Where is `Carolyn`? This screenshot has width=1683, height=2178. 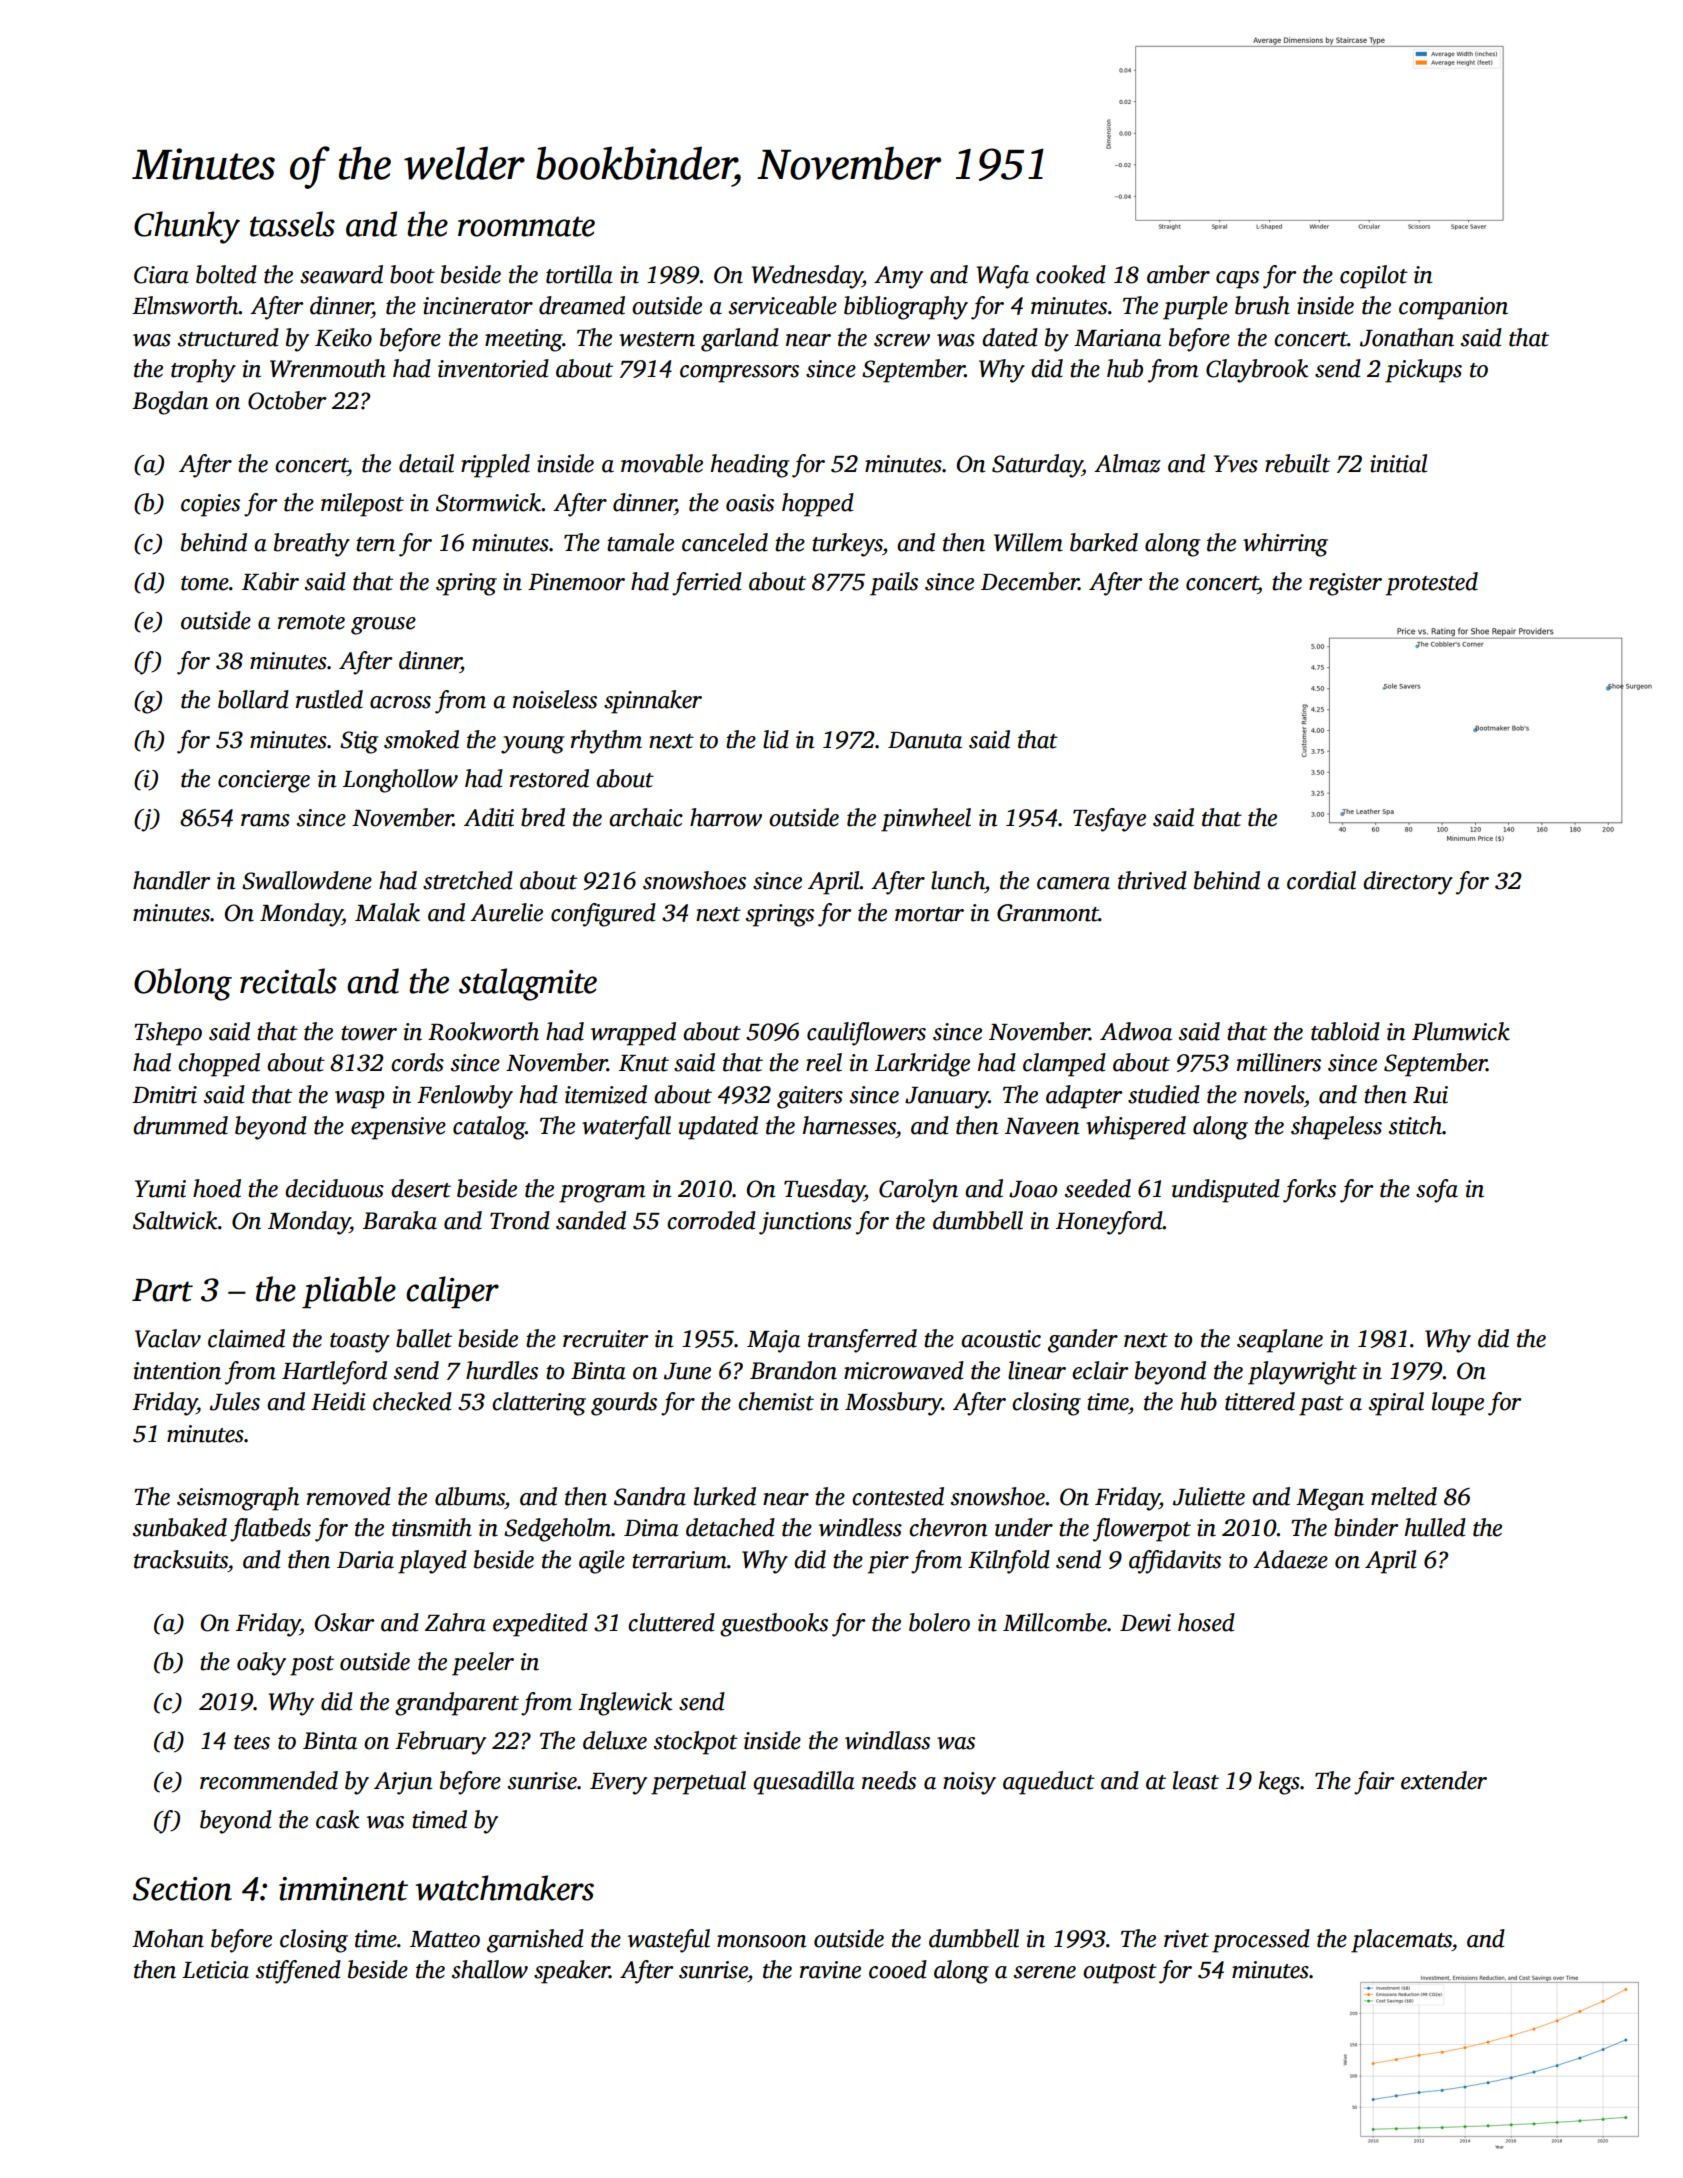 Carolyn is located at coordinates (918, 1191).
